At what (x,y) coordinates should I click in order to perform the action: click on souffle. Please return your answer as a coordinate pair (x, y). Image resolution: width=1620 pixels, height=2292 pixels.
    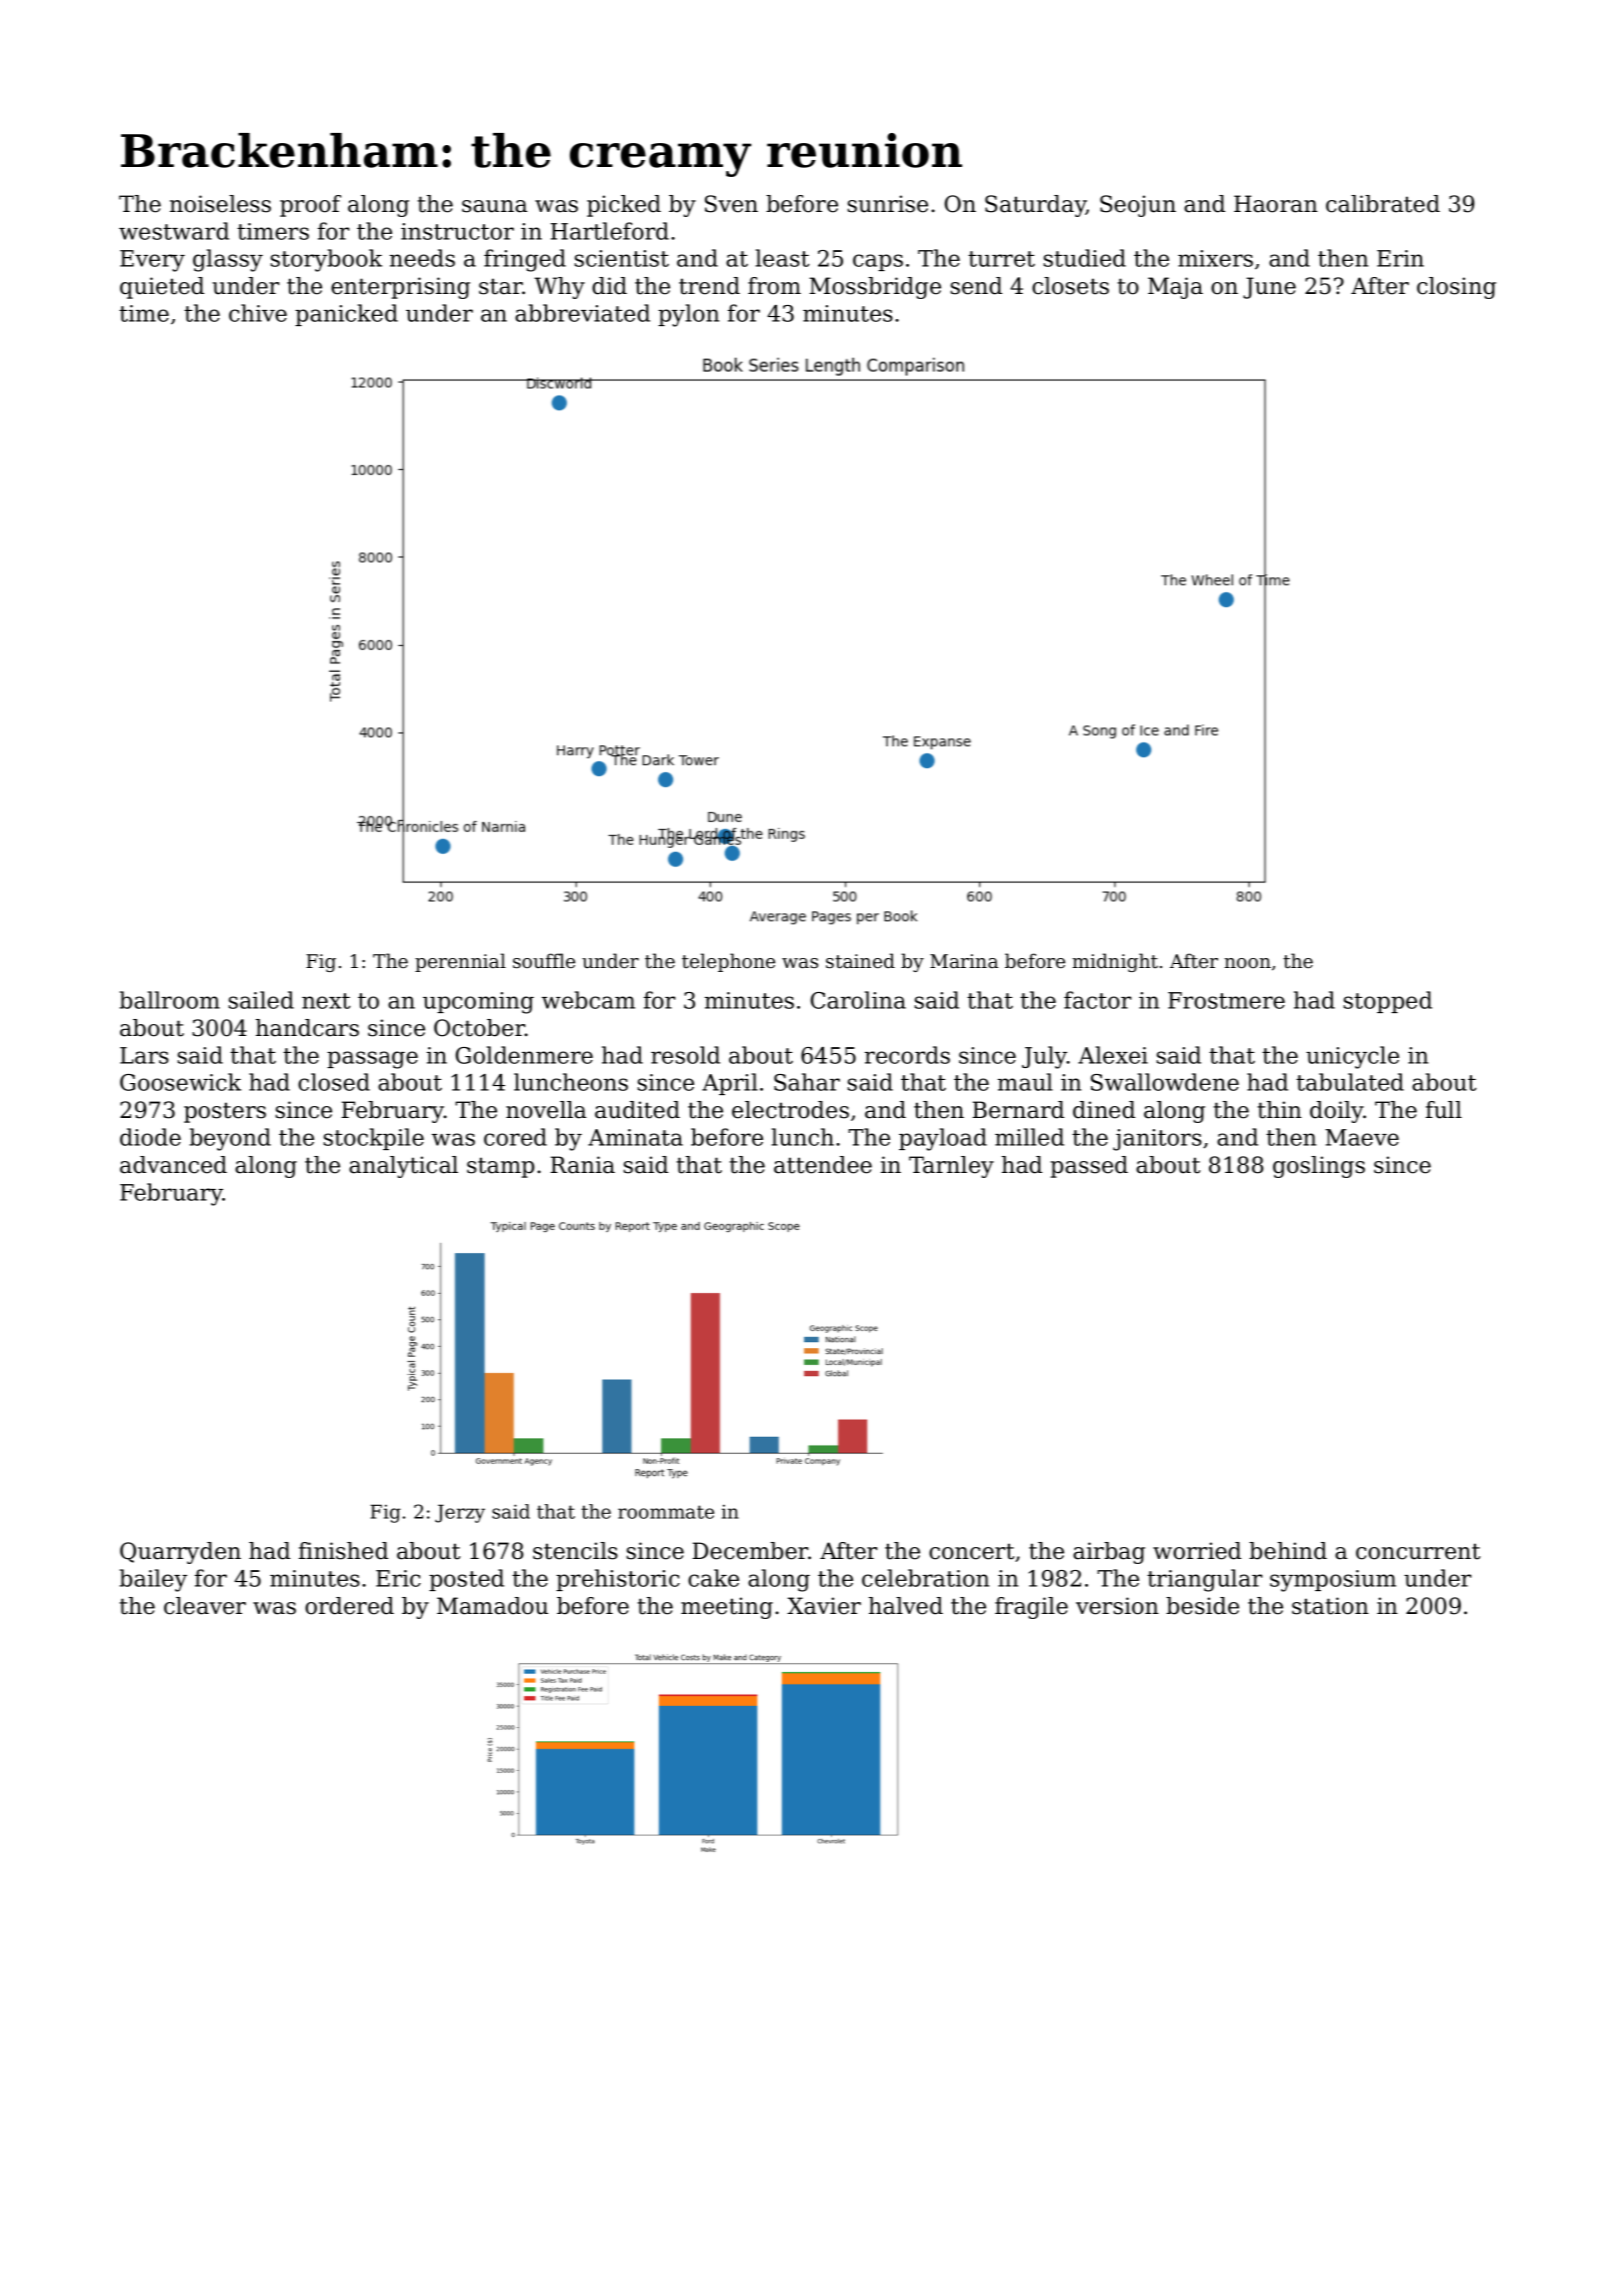
    Looking at the image, I should click on (544, 961).
